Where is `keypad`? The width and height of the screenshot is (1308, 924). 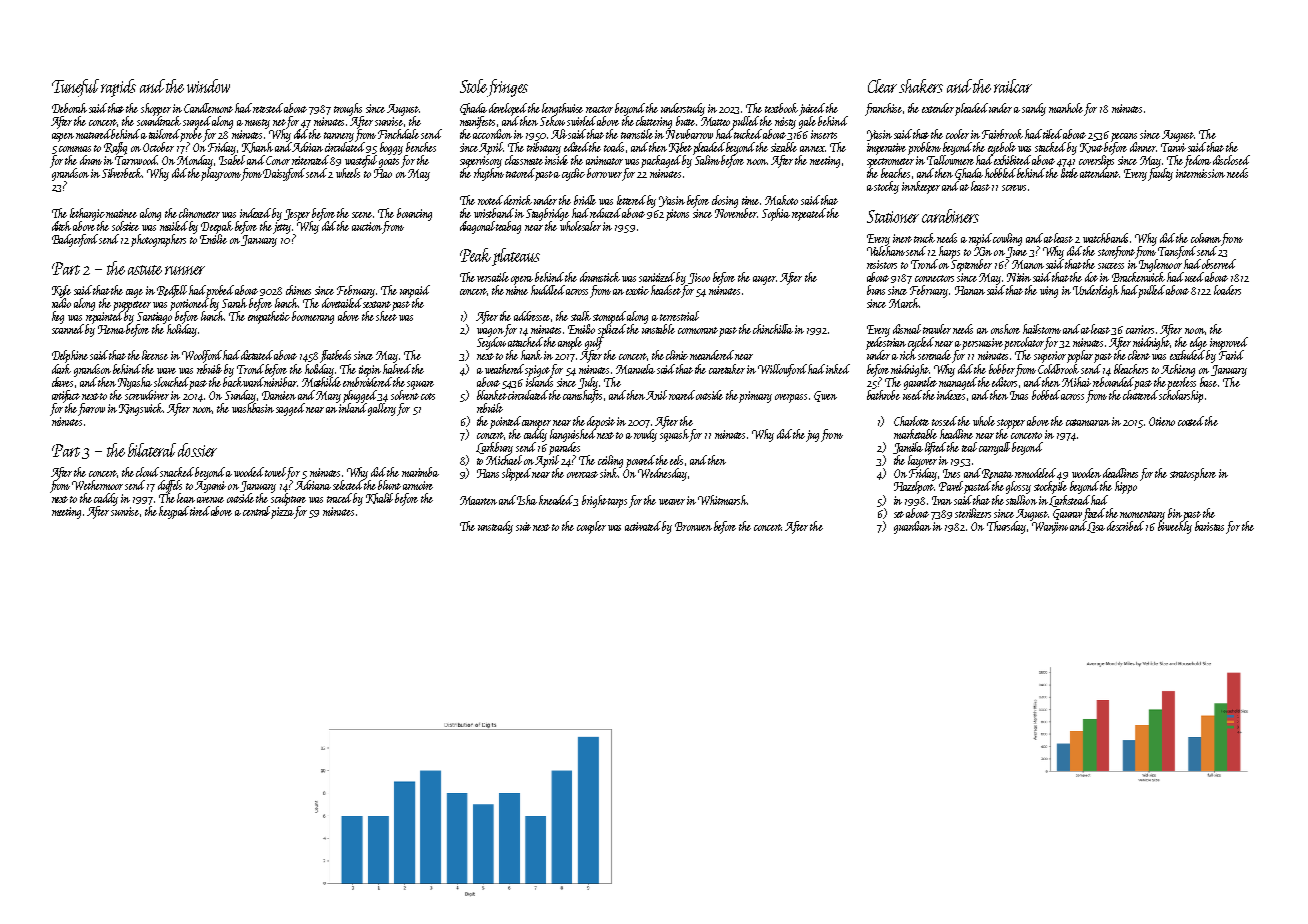 keypad is located at coordinates (175, 512).
